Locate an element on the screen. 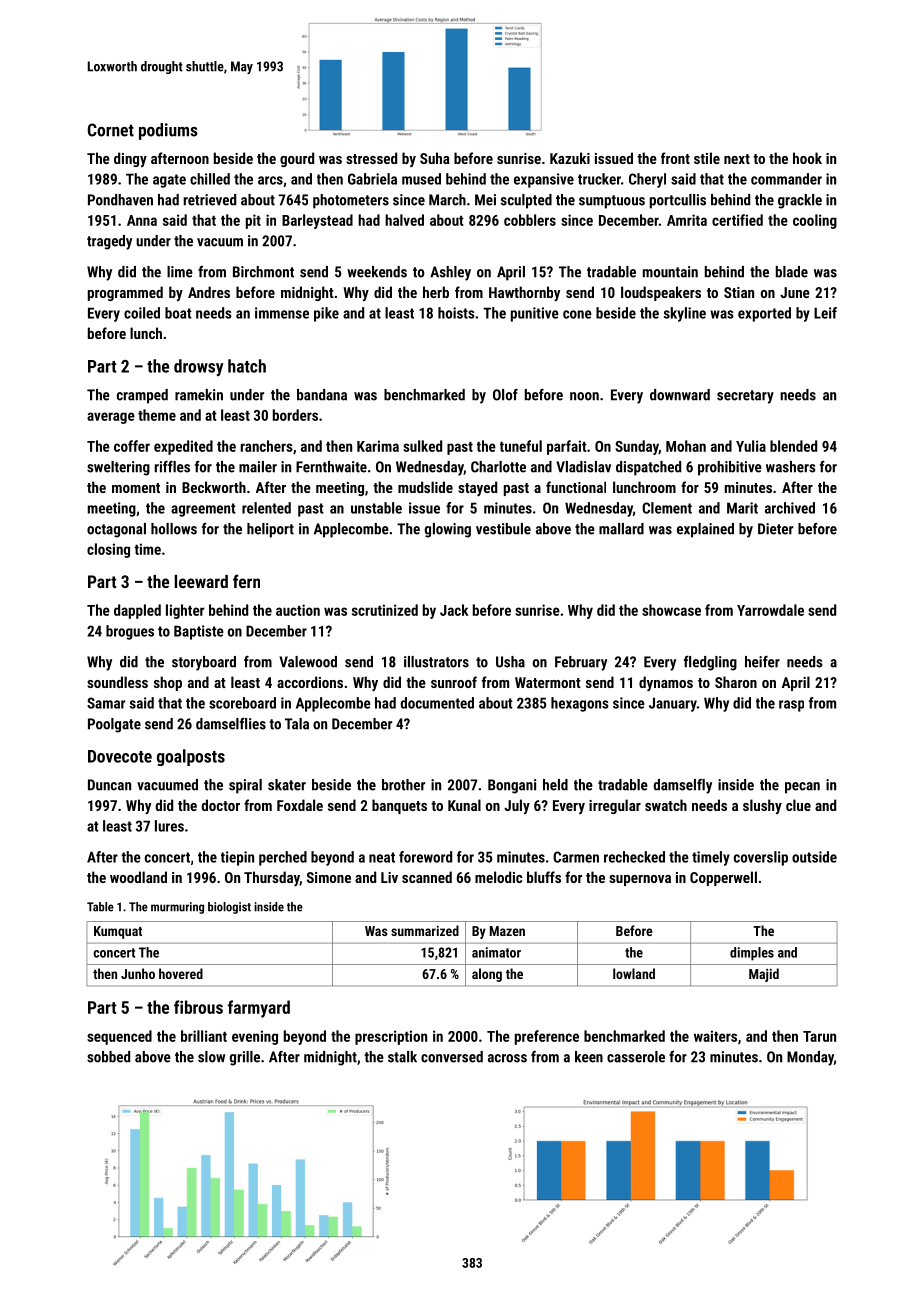 Image resolution: width=924 pixels, height=1308 pixels. secretary is located at coordinates (745, 397).
